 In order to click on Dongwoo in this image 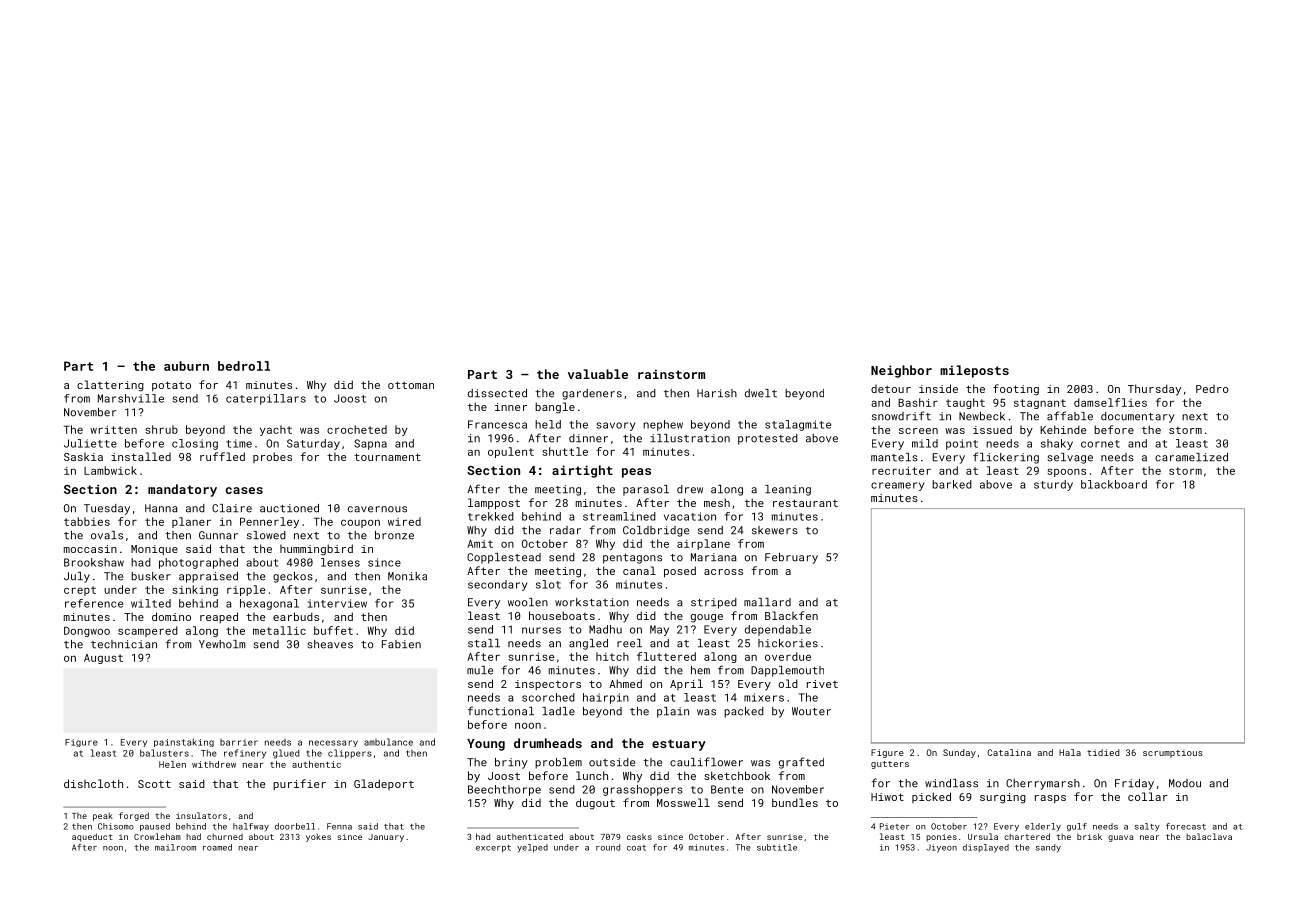, I will do `click(87, 632)`.
